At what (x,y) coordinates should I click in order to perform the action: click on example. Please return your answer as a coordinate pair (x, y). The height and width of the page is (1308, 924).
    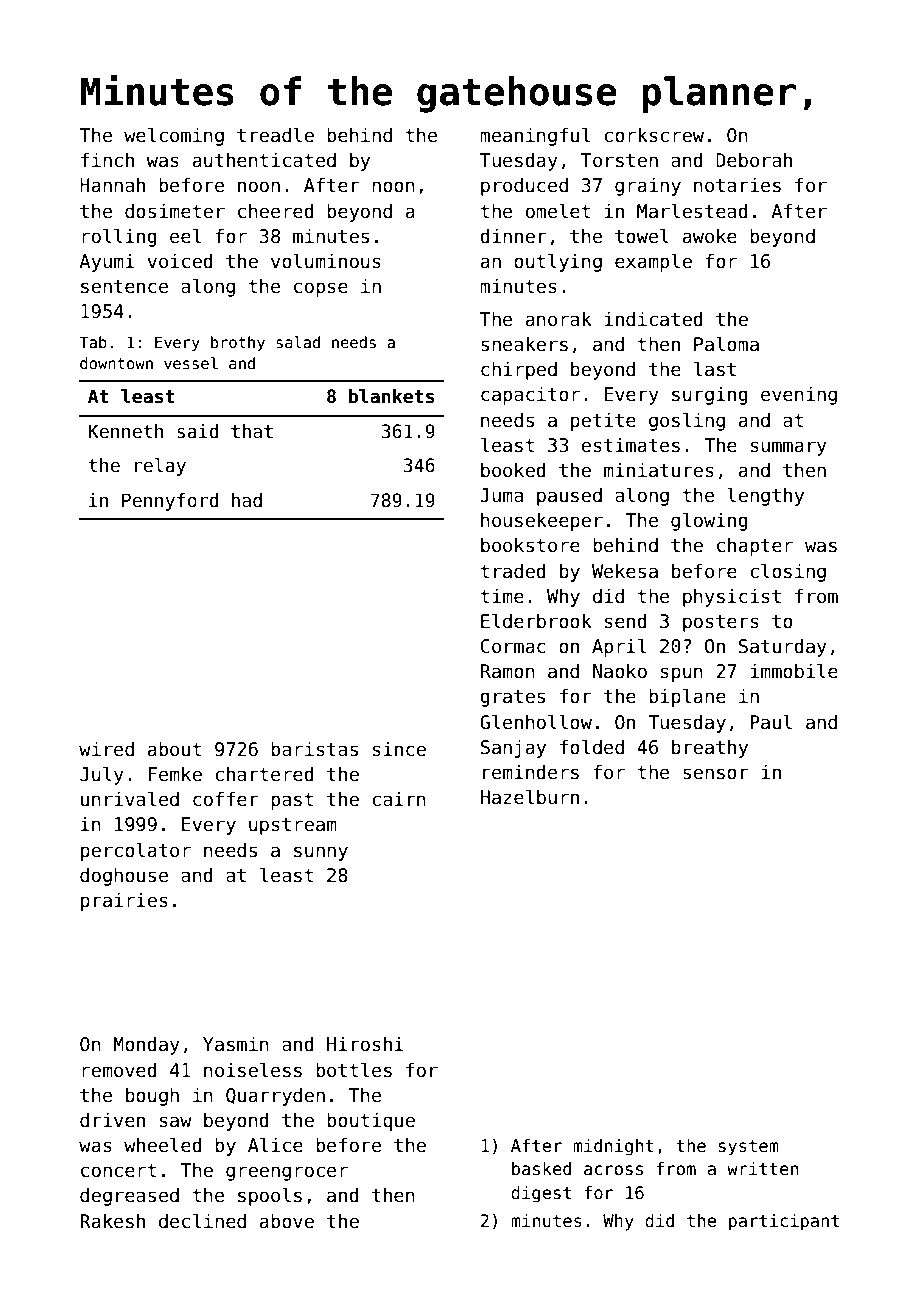
    Looking at the image, I should click on (653, 262).
